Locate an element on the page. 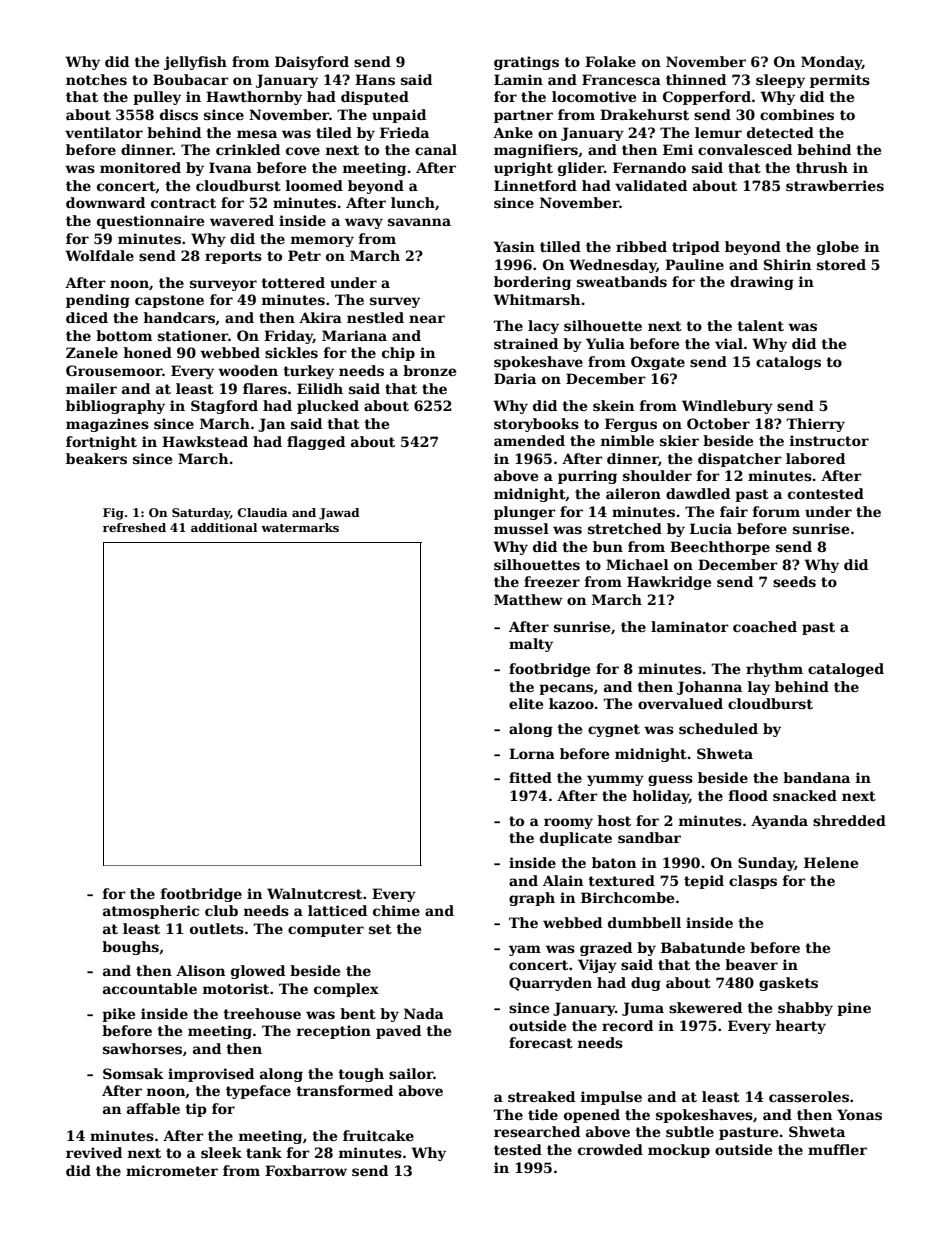  Alain is located at coordinates (563, 880).
